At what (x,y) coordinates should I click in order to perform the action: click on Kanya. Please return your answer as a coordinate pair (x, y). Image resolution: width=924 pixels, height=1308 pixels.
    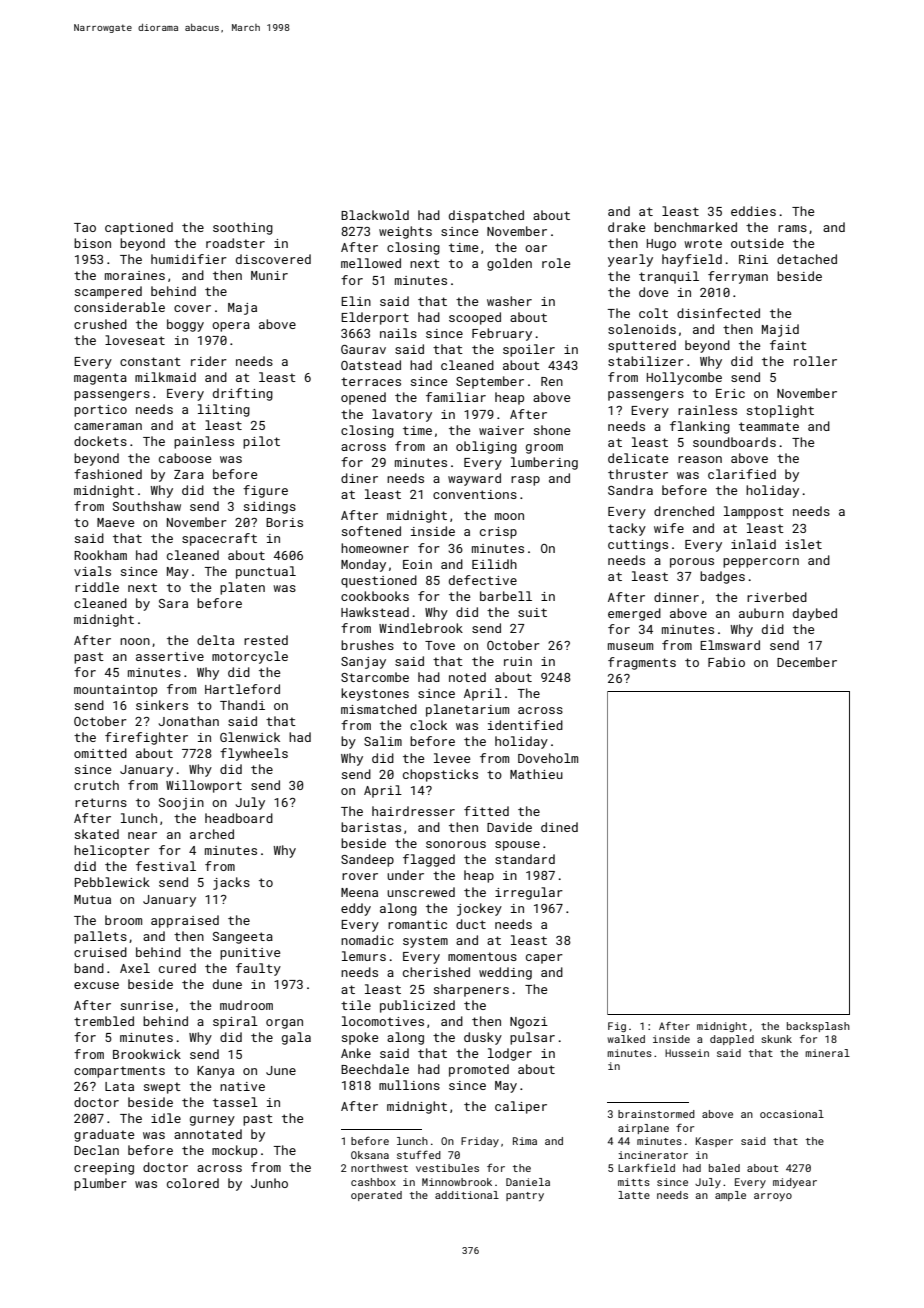
    Looking at the image, I should click on (215, 1072).
